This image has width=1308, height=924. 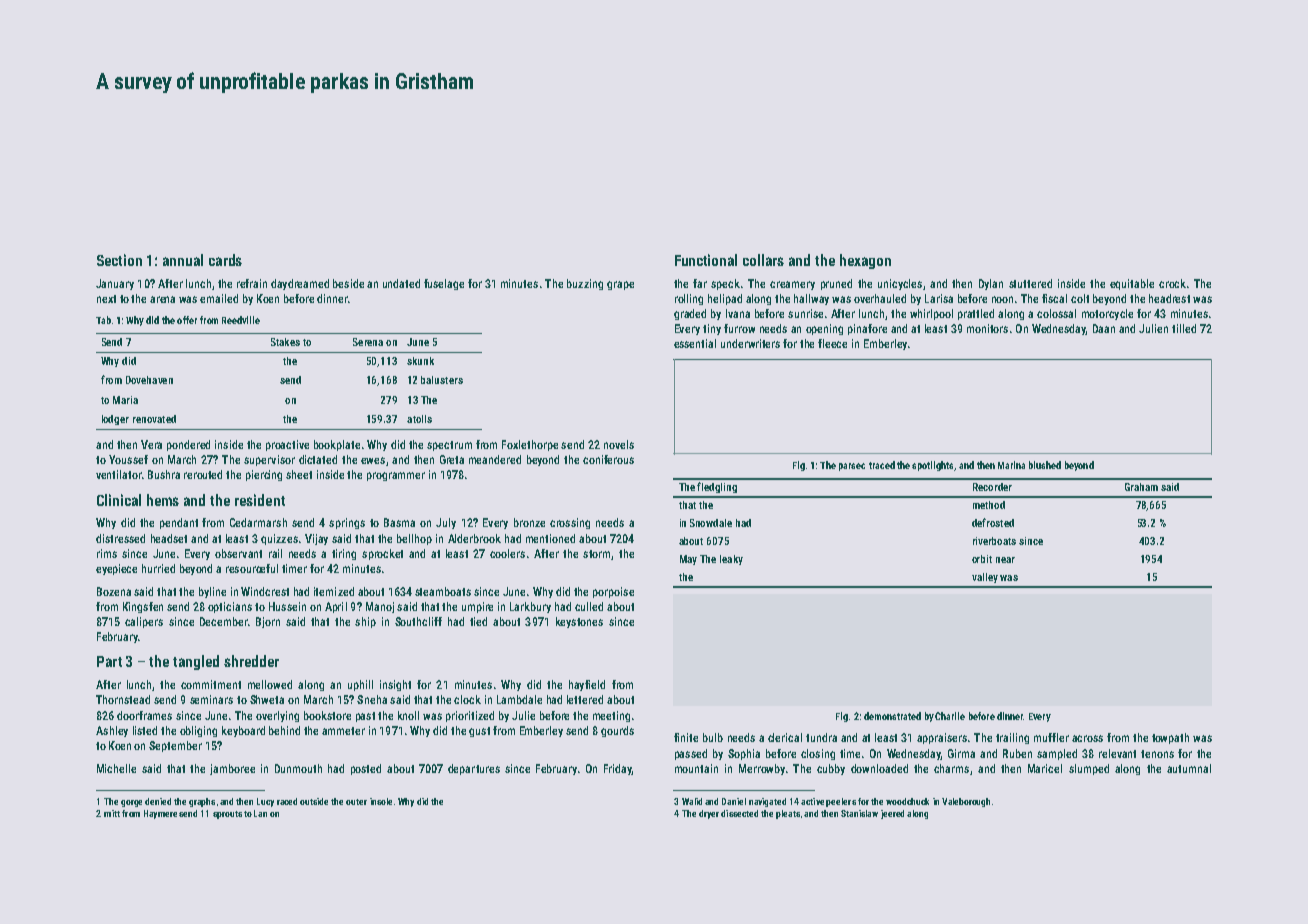 What do you see at coordinates (287, 606) in the image?
I see `Hussein` at bounding box center [287, 606].
